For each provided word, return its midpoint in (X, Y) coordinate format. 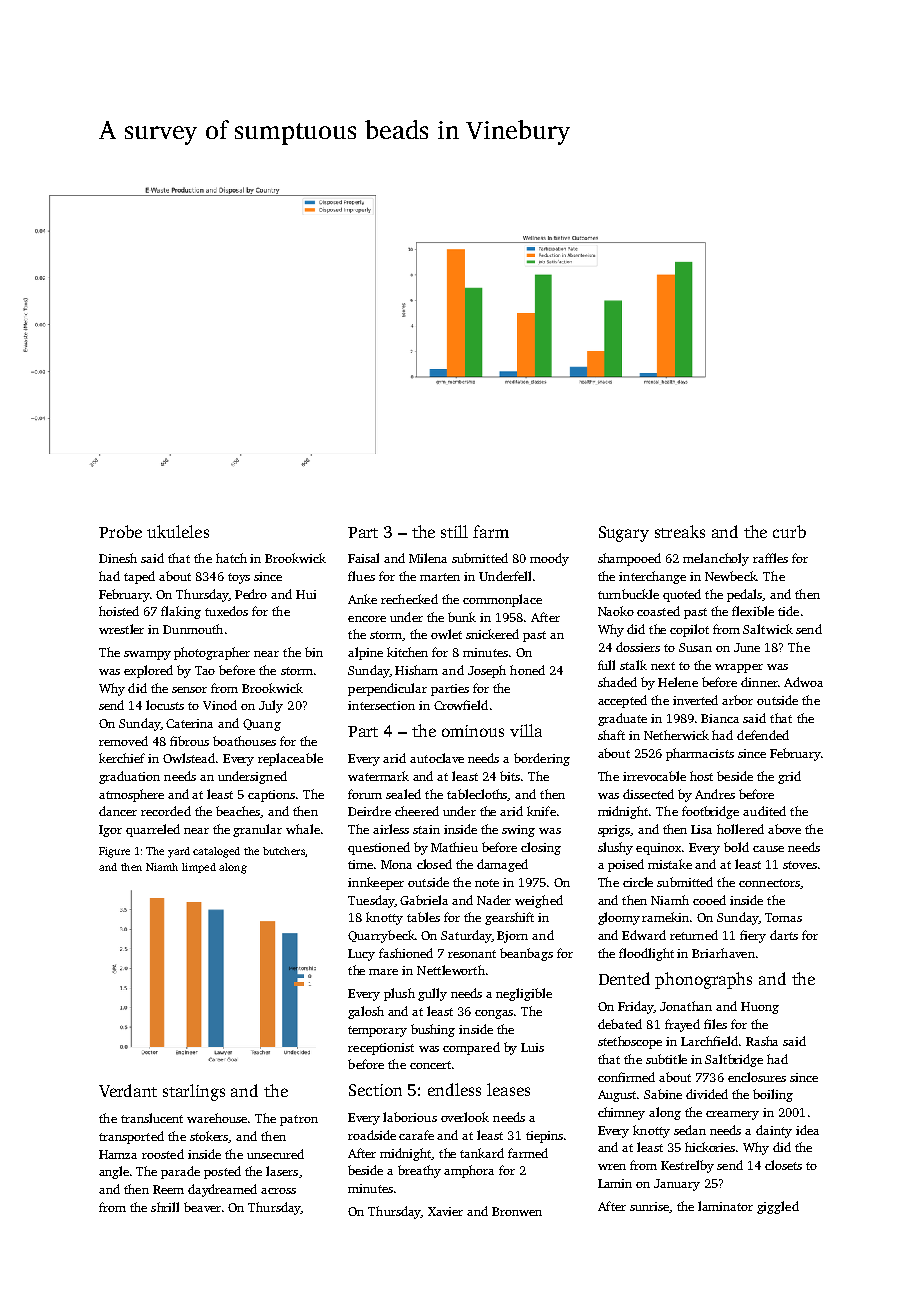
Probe (120, 531)
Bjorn (512, 937)
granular (257, 830)
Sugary (624, 534)
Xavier (445, 1211)
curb (789, 531)
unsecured (275, 1154)
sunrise (650, 1207)
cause (768, 849)
